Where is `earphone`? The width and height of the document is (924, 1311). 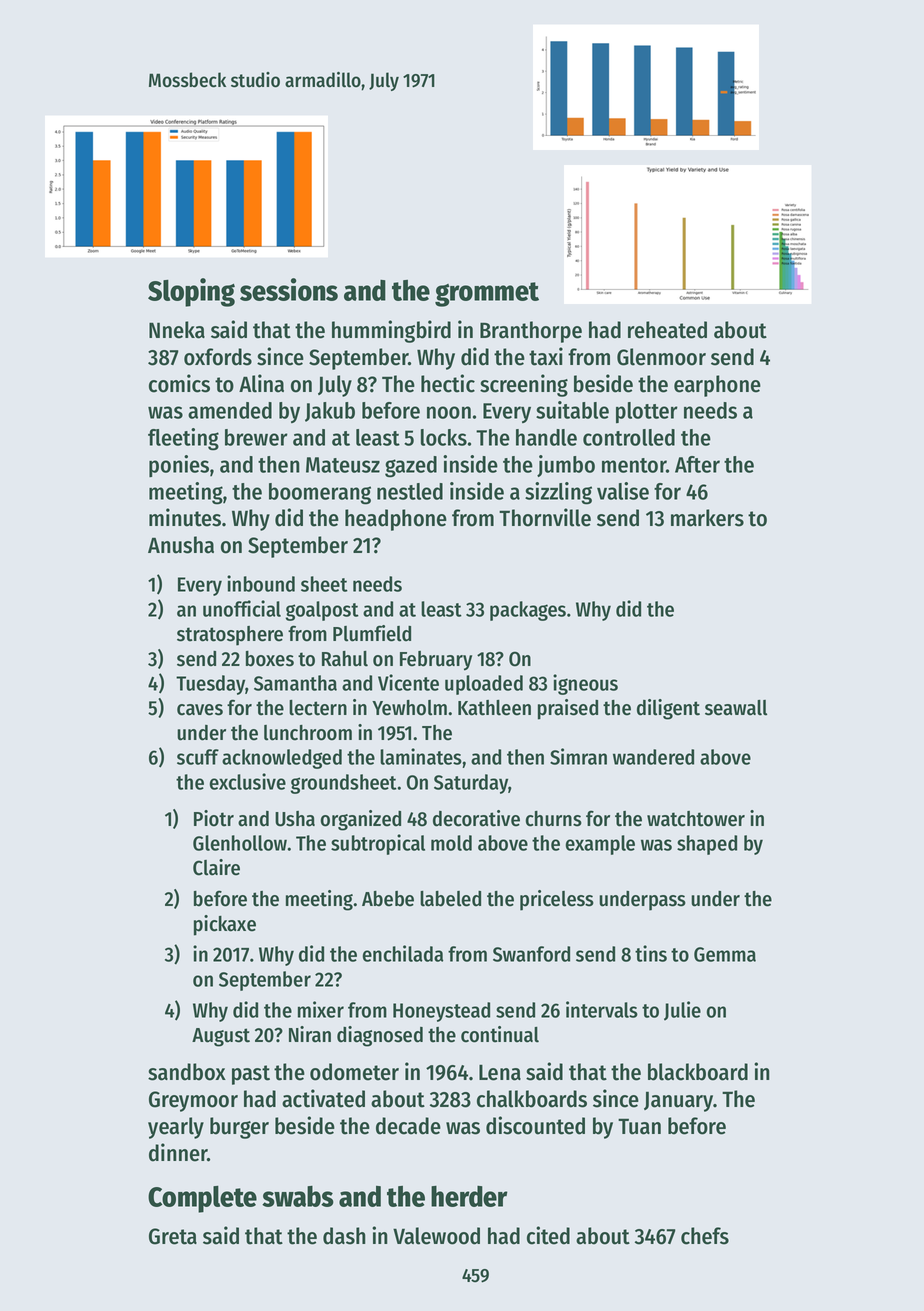
earphone is located at coordinates (717, 386).
